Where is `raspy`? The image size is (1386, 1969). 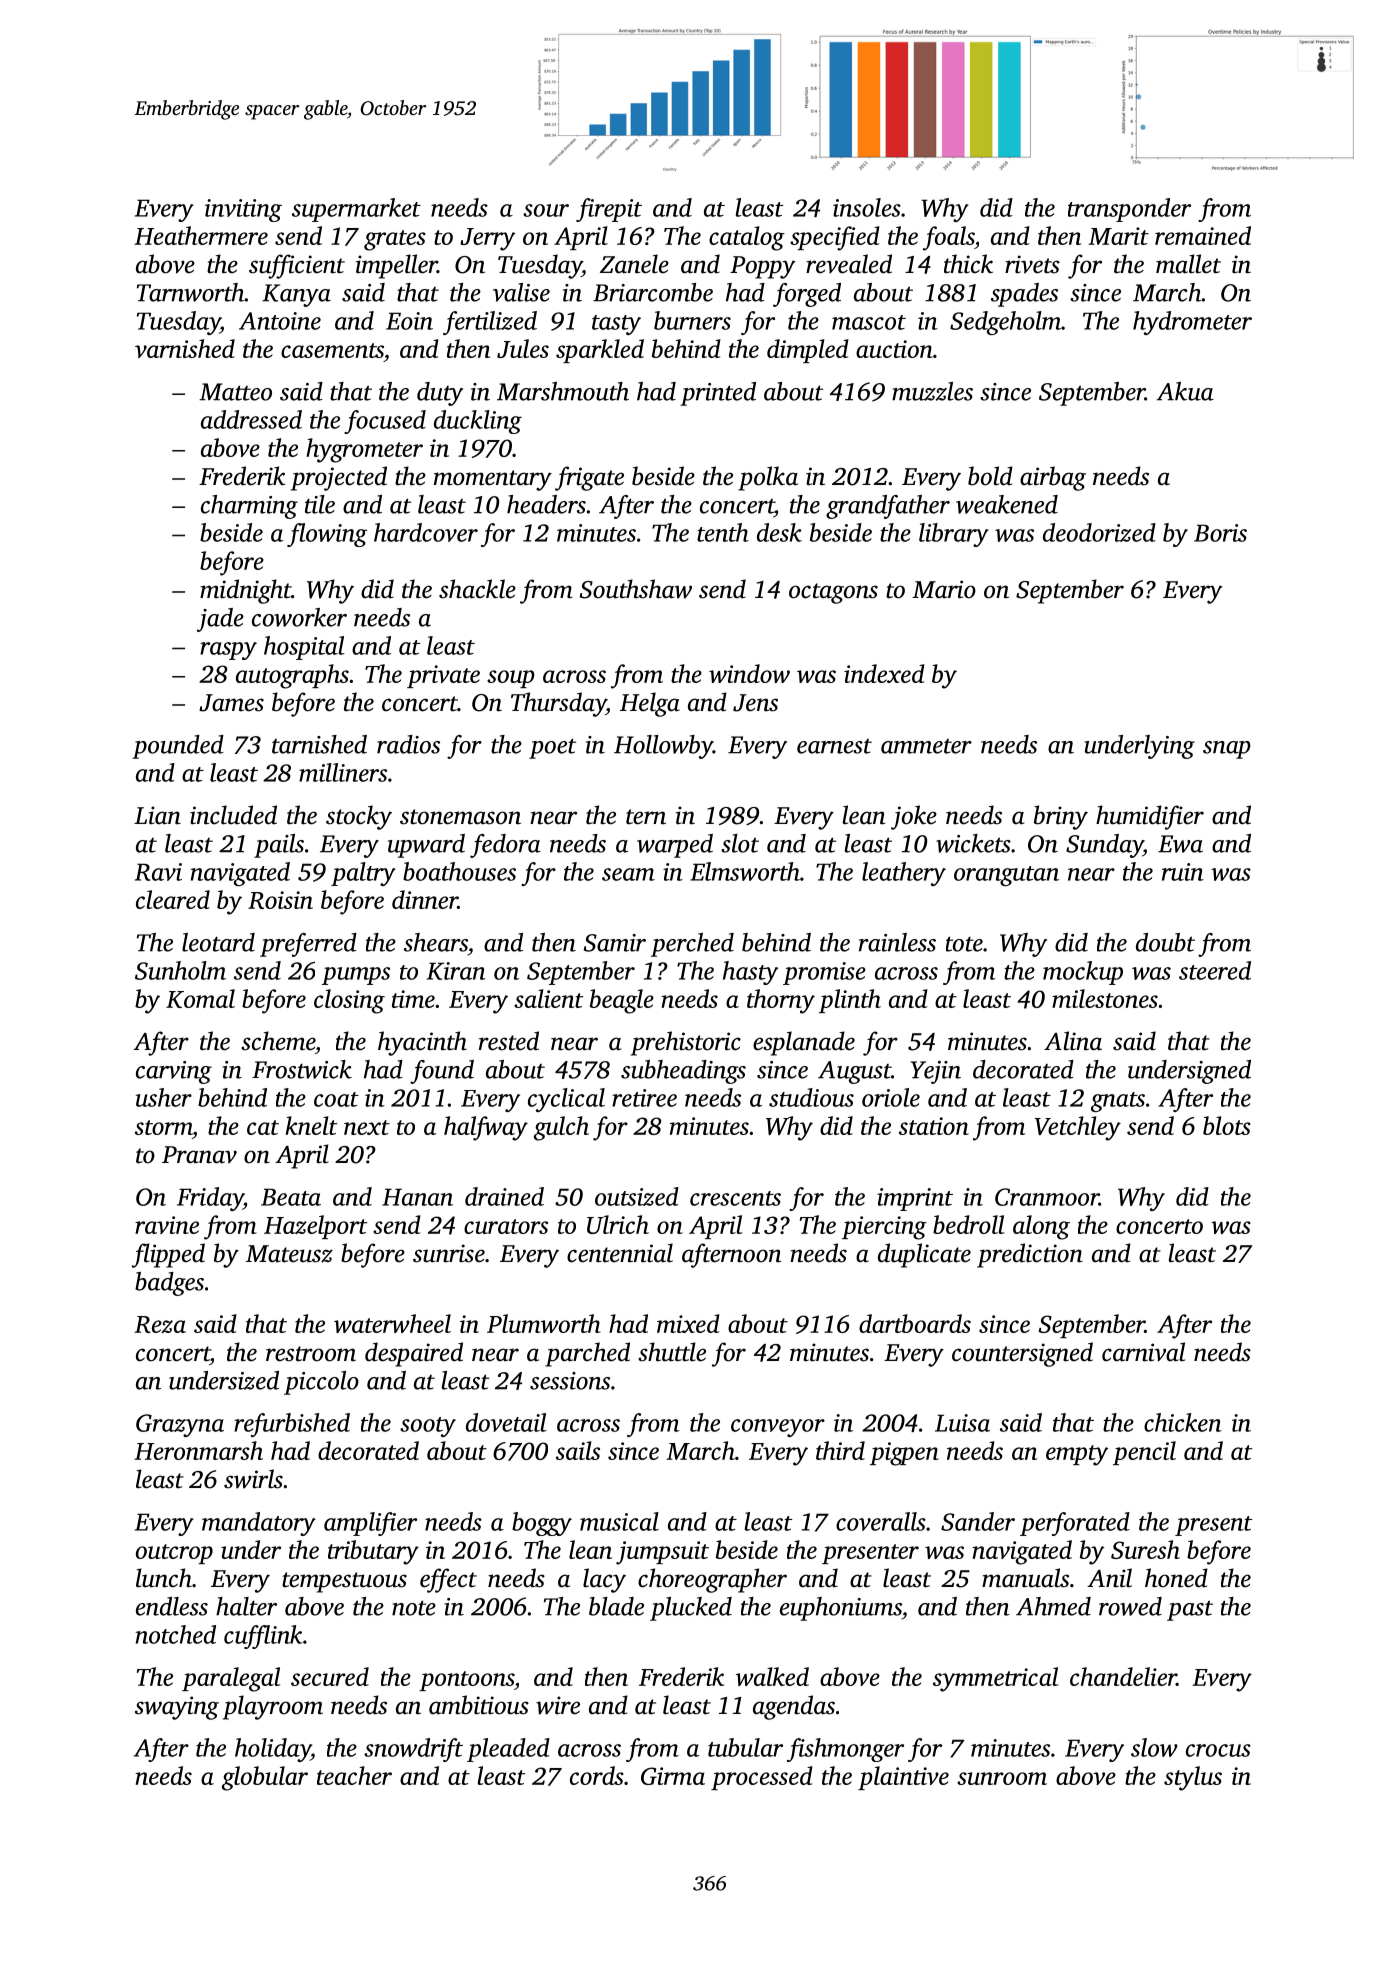
raspy is located at coordinates (228, 651).
